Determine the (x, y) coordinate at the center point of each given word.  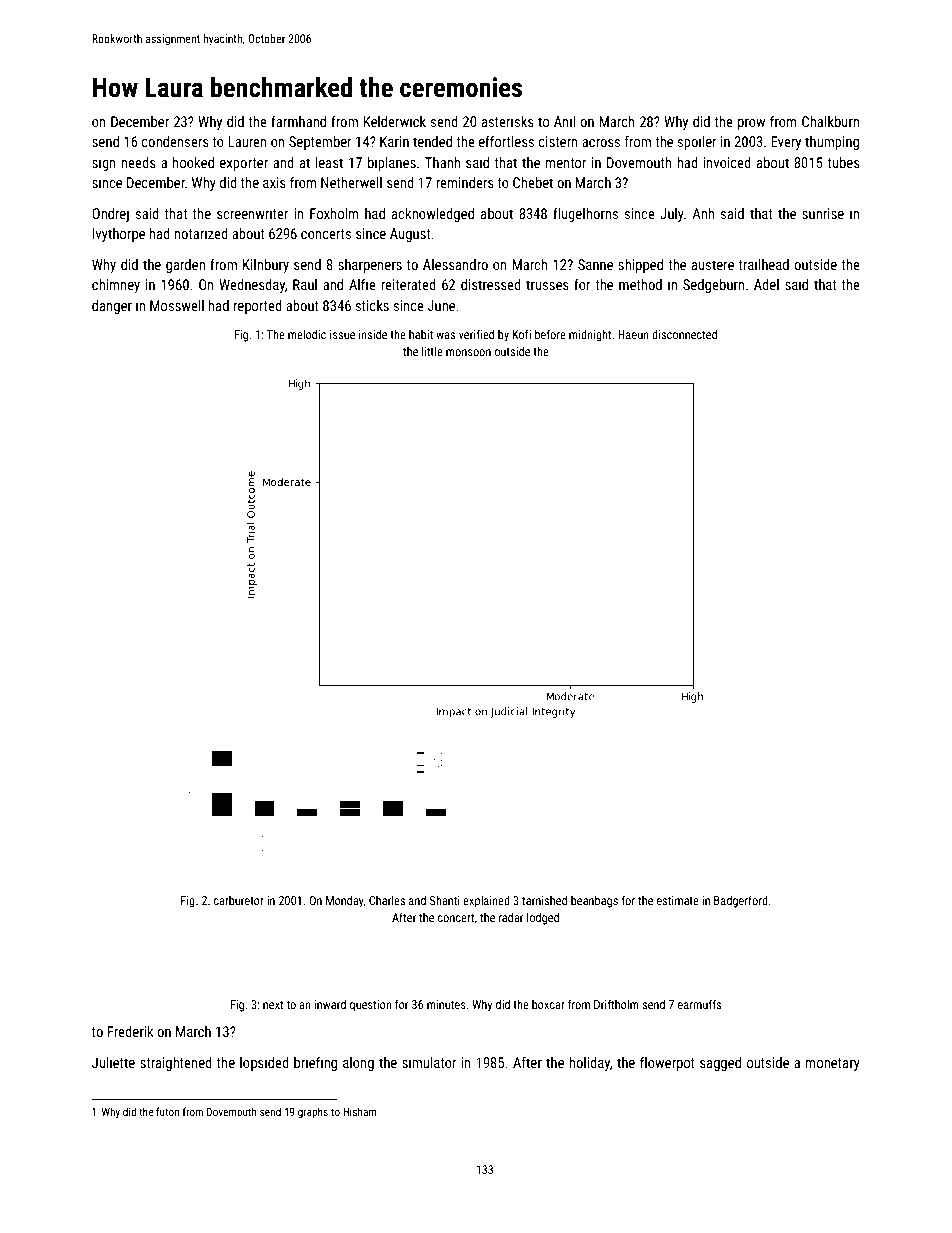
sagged (720, 1064)
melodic (307, 334)
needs (139, 162)
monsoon (468, 352)
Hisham (360, 1111)
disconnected (684, 334)
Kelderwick (394, 121)
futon (167, 1111)
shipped (640, 266)
